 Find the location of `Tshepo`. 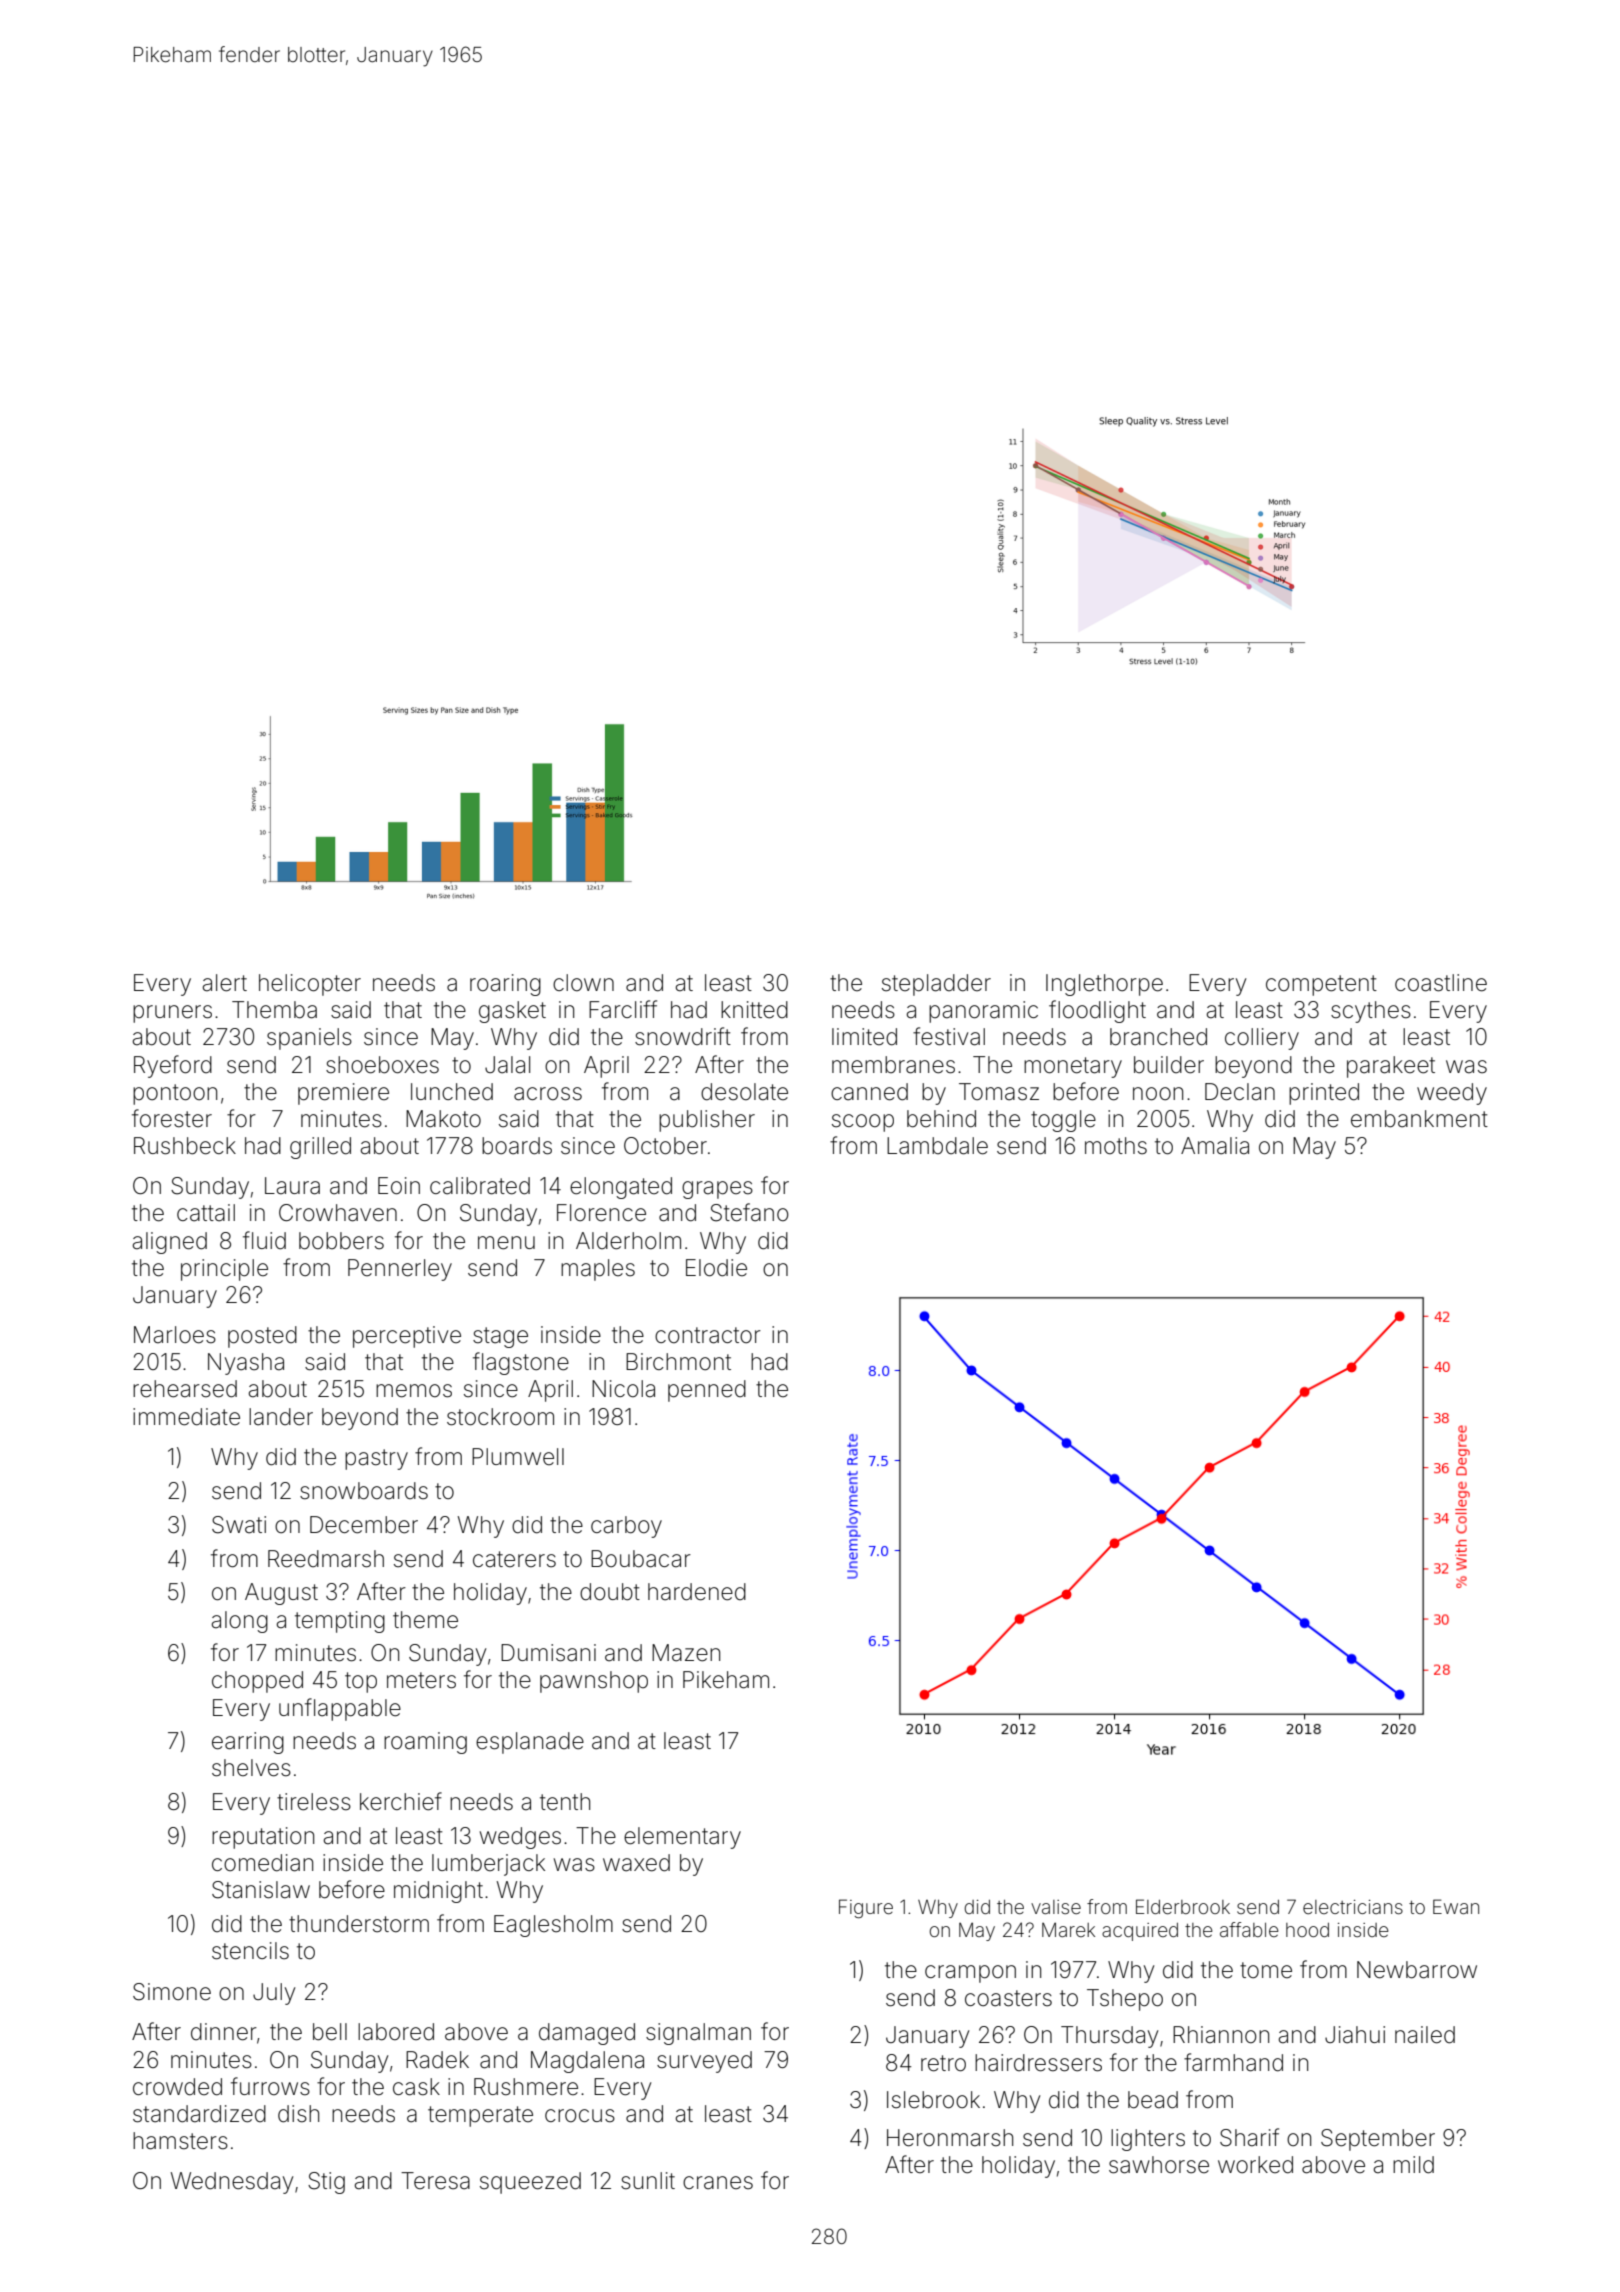

Tshepo is located at coordinates (1125, 2000).
